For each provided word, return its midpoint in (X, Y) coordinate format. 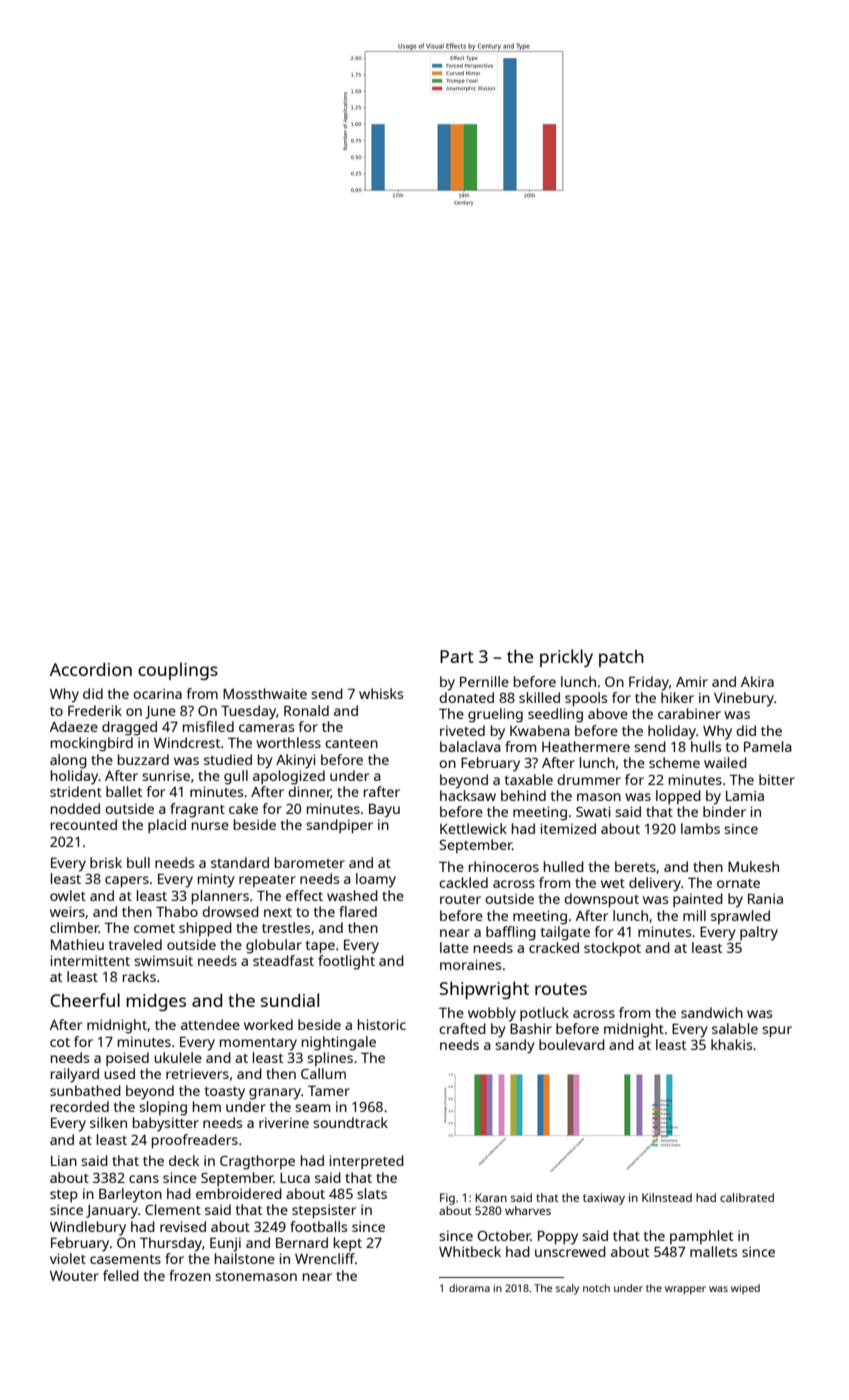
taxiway (604, 1199)
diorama (469, 1288)
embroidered (239, 1193)
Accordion (91, 669)
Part (457, 656)
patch (621, 658)
